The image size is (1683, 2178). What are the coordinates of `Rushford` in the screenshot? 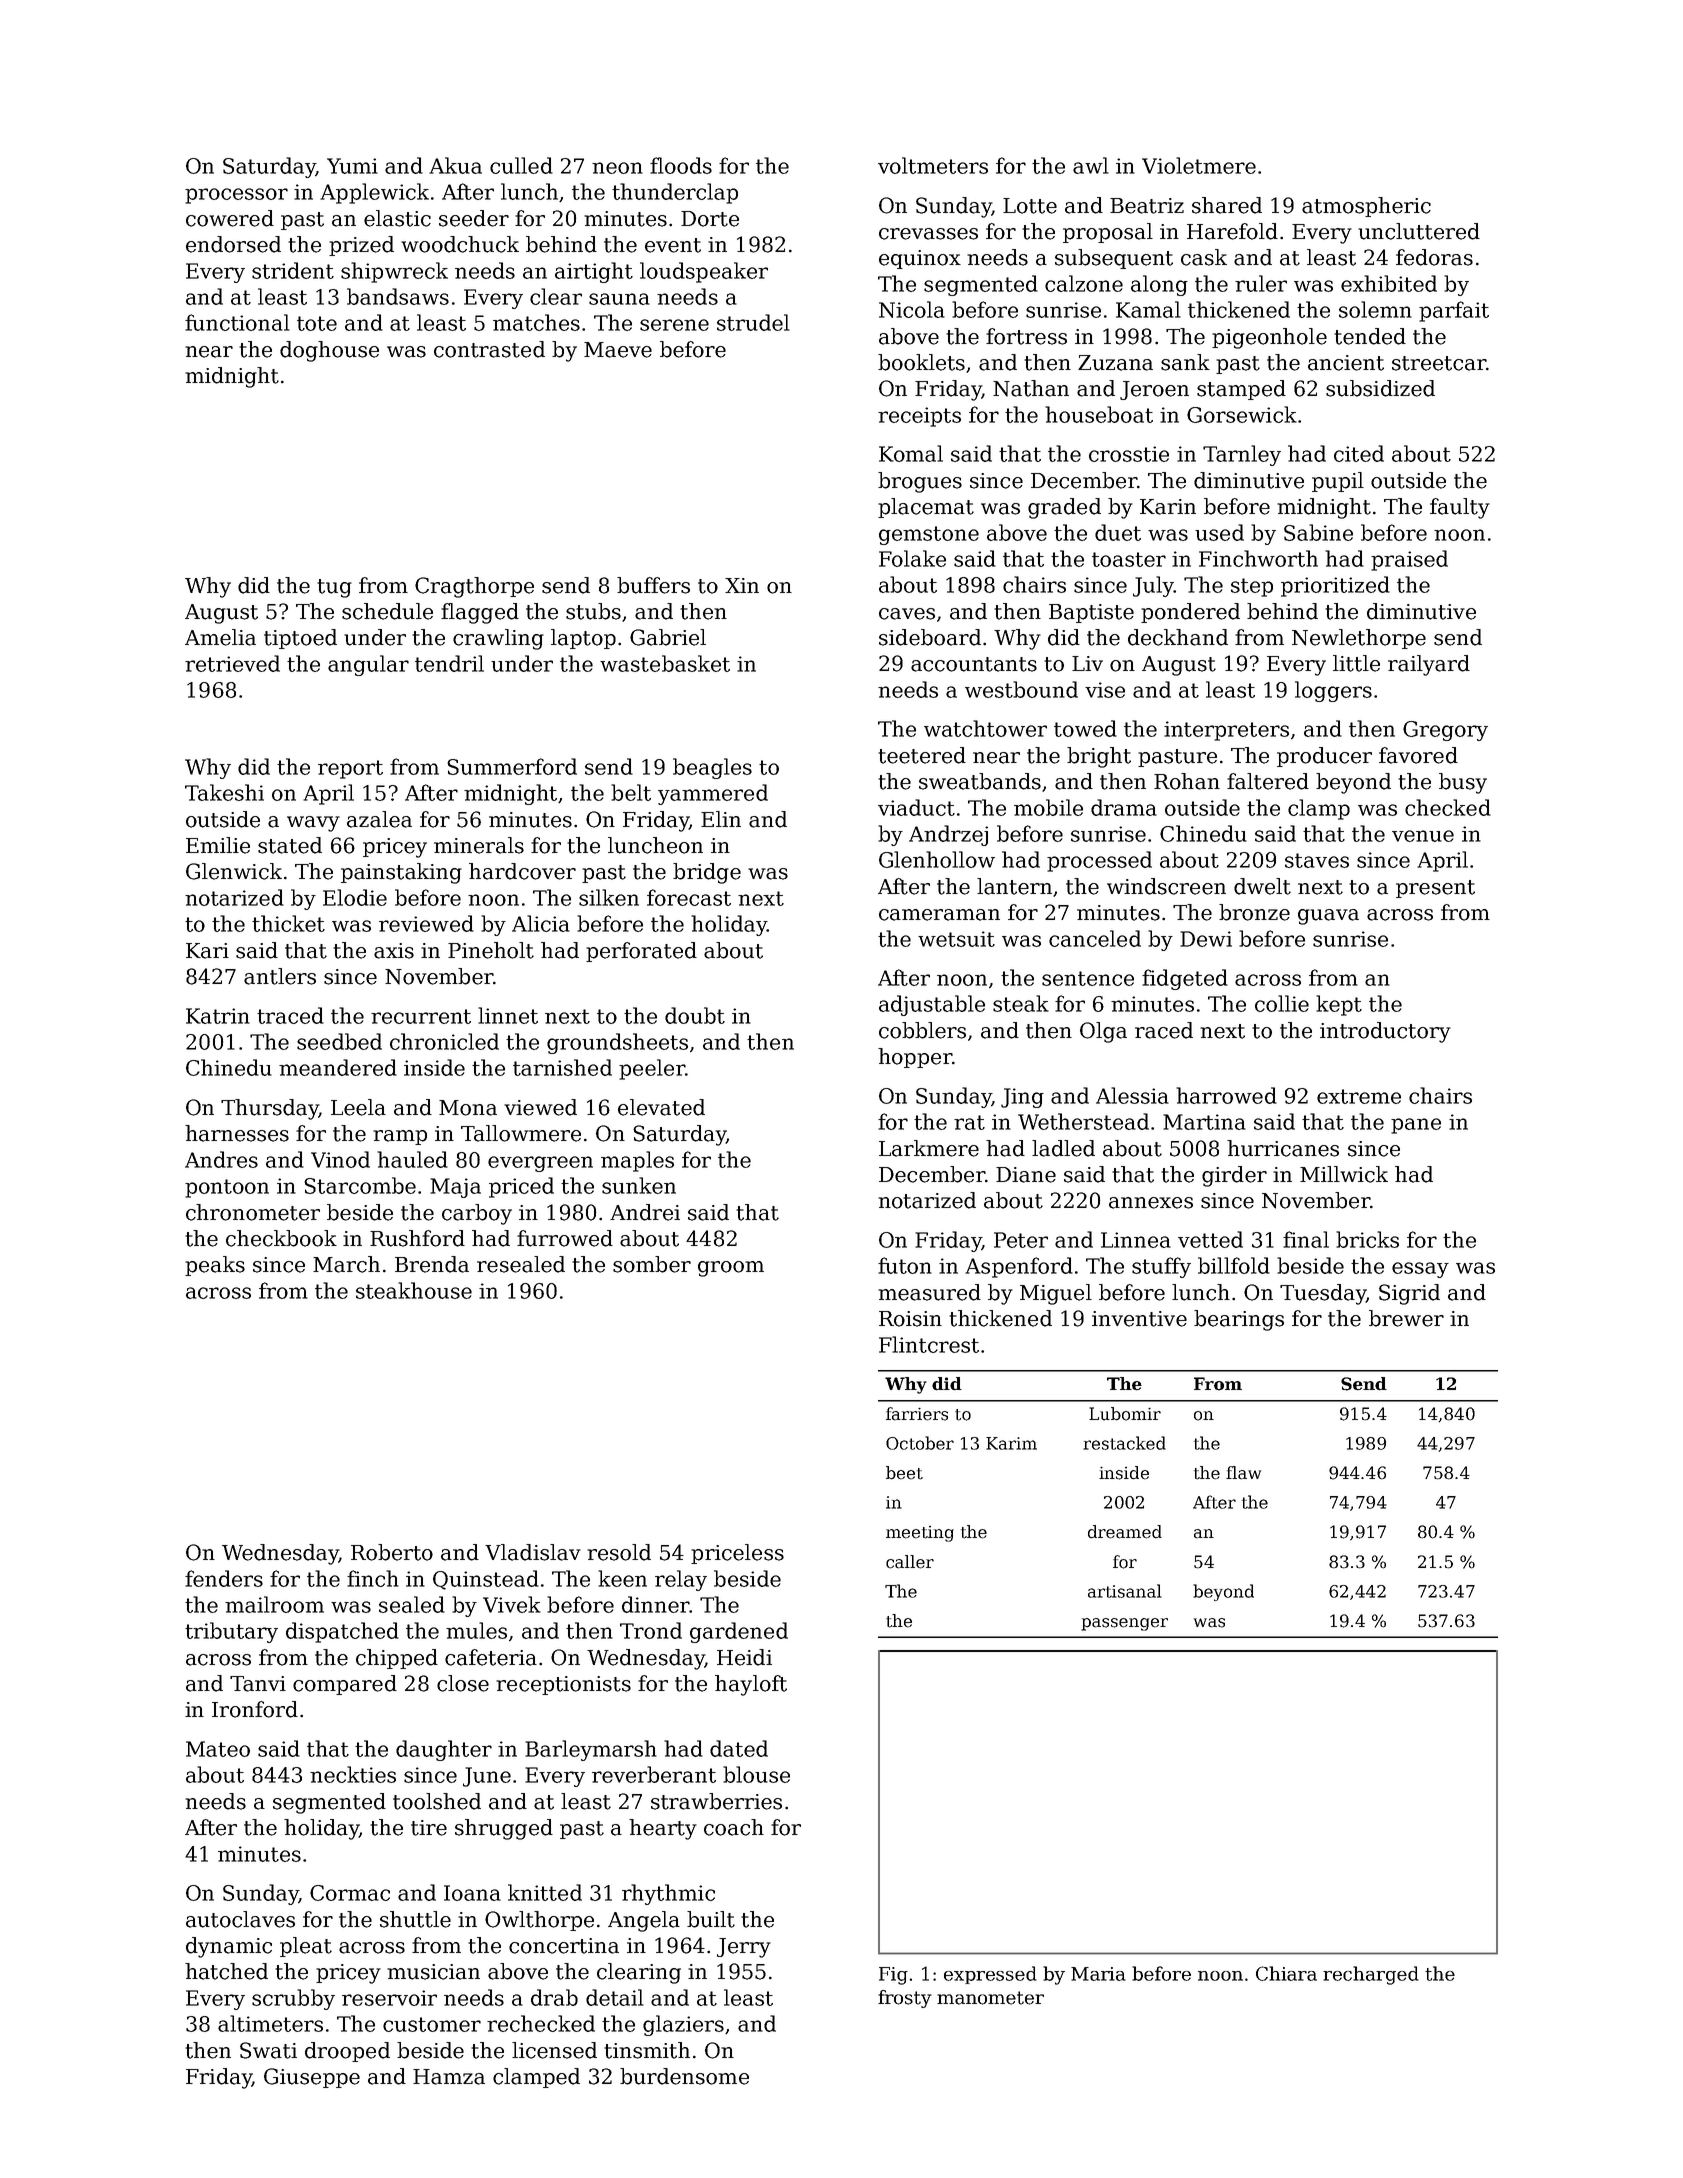 It's located at (417, 1238).
